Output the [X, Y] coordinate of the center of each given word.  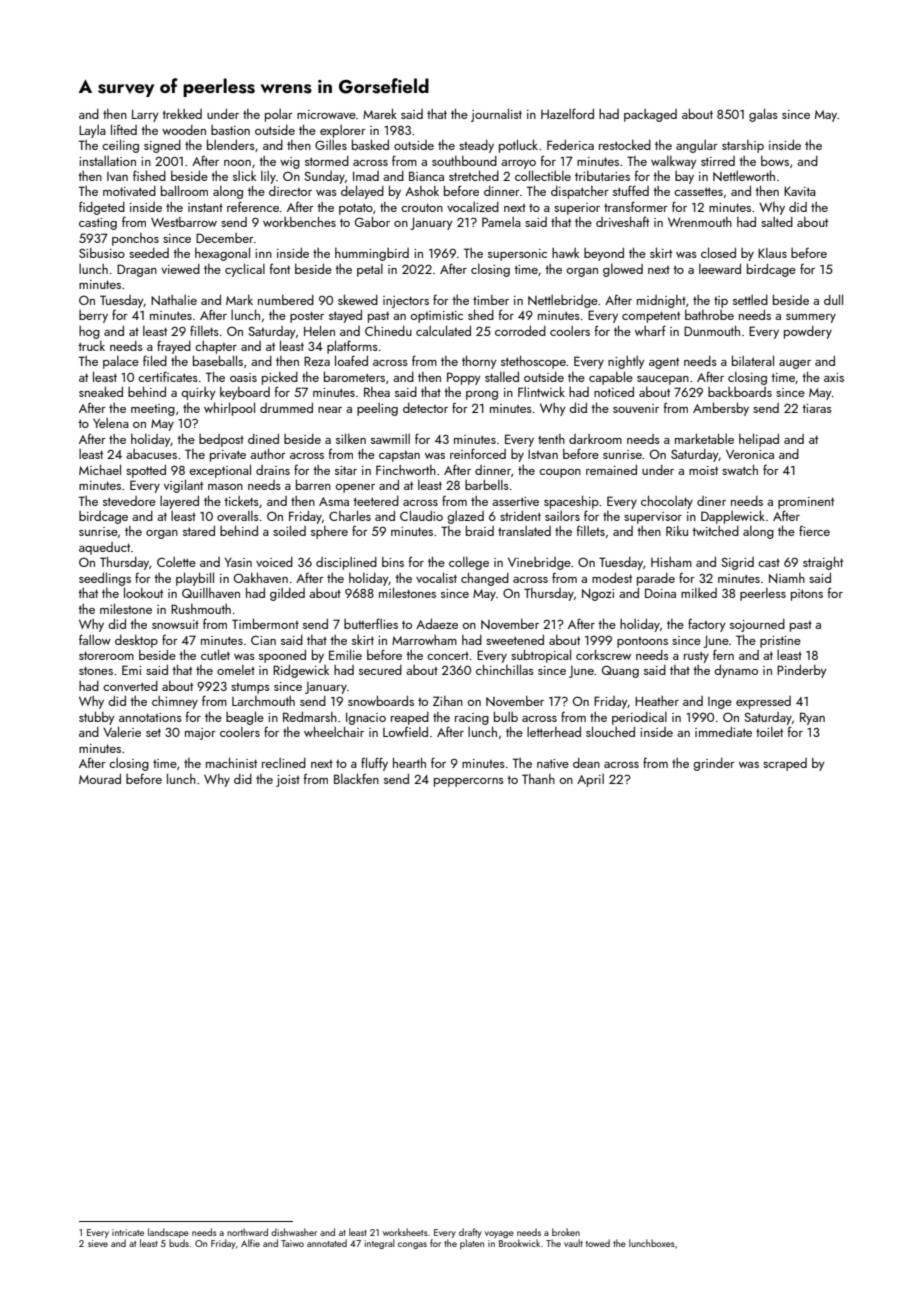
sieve [98, 1243]
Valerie [122, 731]
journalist [496, 115]
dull [833, 299]
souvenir [636, 408]
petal [370, 270]
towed [598, 1243]
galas [763, 115]
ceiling [120, 146]
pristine [780, 642]
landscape [168, 1233]
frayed [174, 347]
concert [448, 656]
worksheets [405, 1232]
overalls [238, 516]
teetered [376, 501]
